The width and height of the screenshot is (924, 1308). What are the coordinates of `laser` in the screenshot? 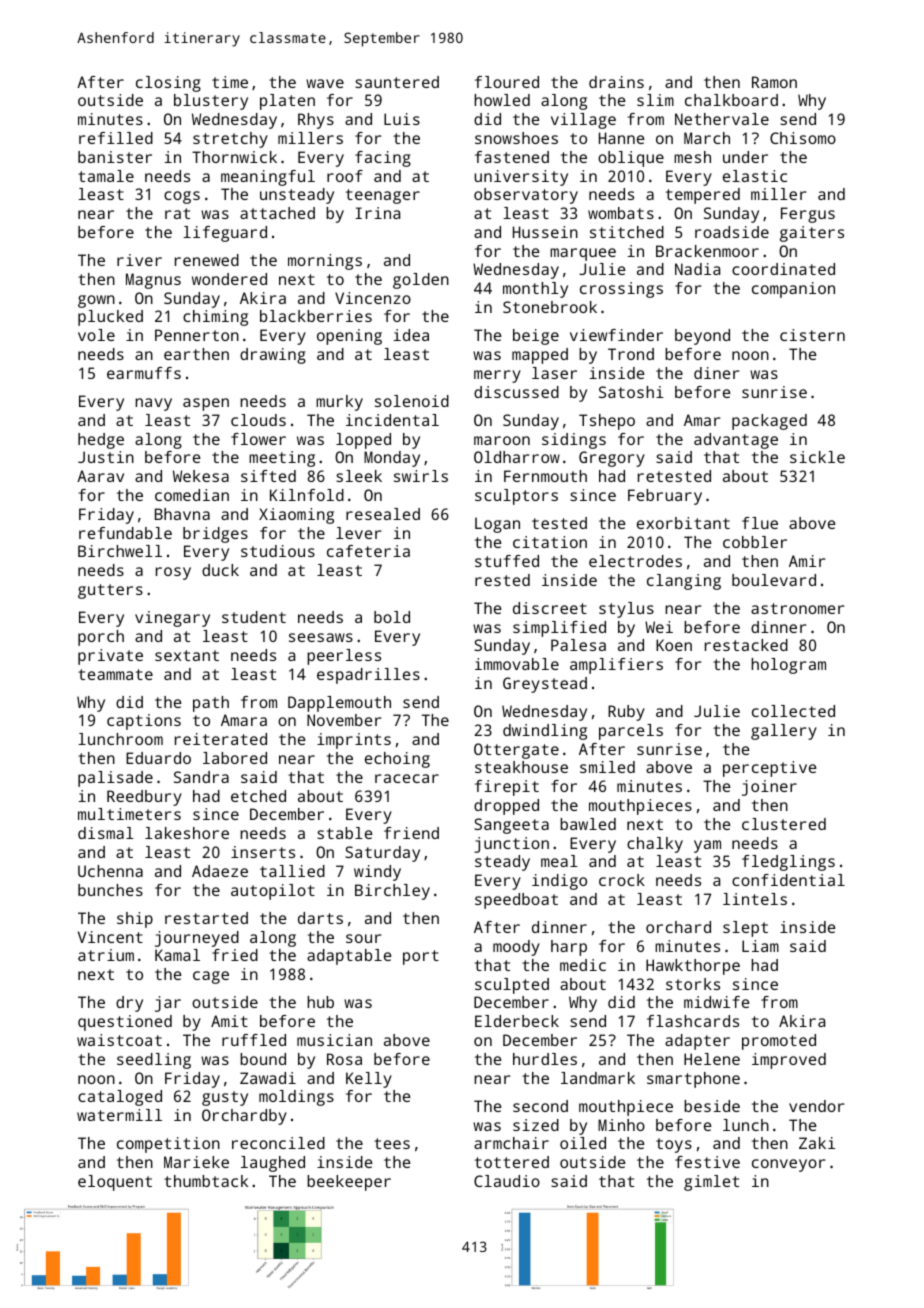 It's located at (554, 373).
